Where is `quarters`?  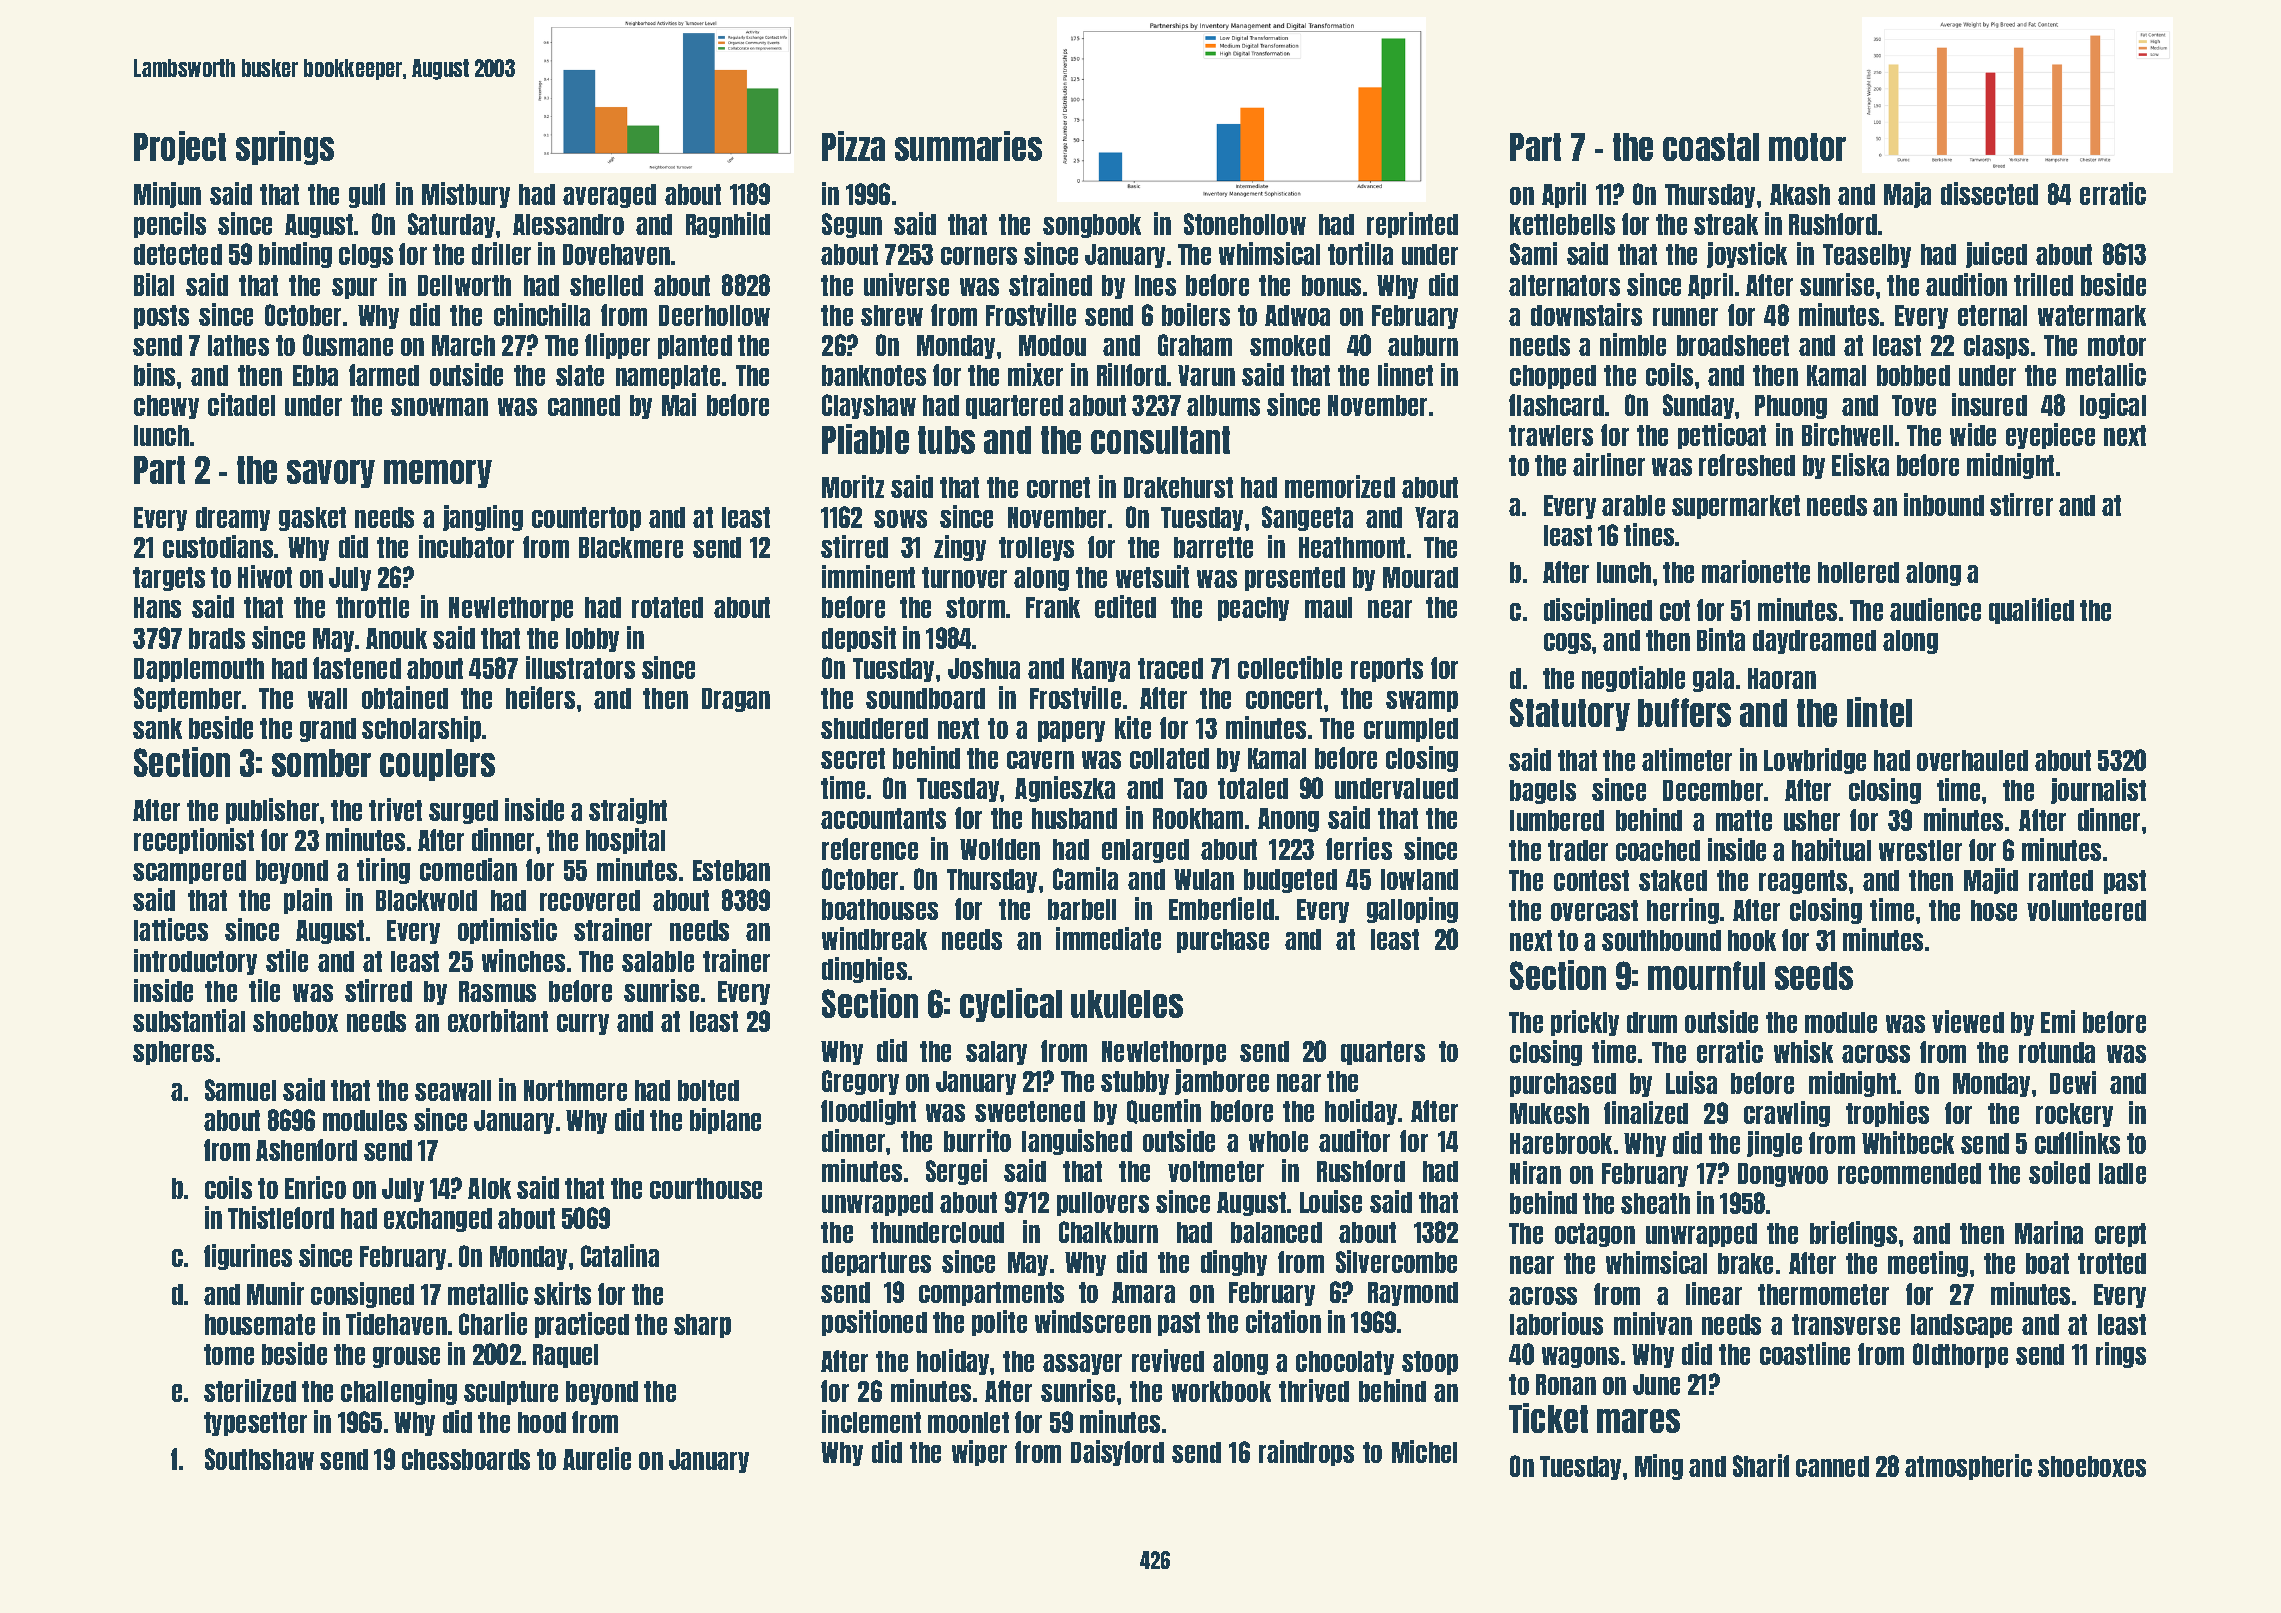
quarters is located at coordinates (1383, 1053).
